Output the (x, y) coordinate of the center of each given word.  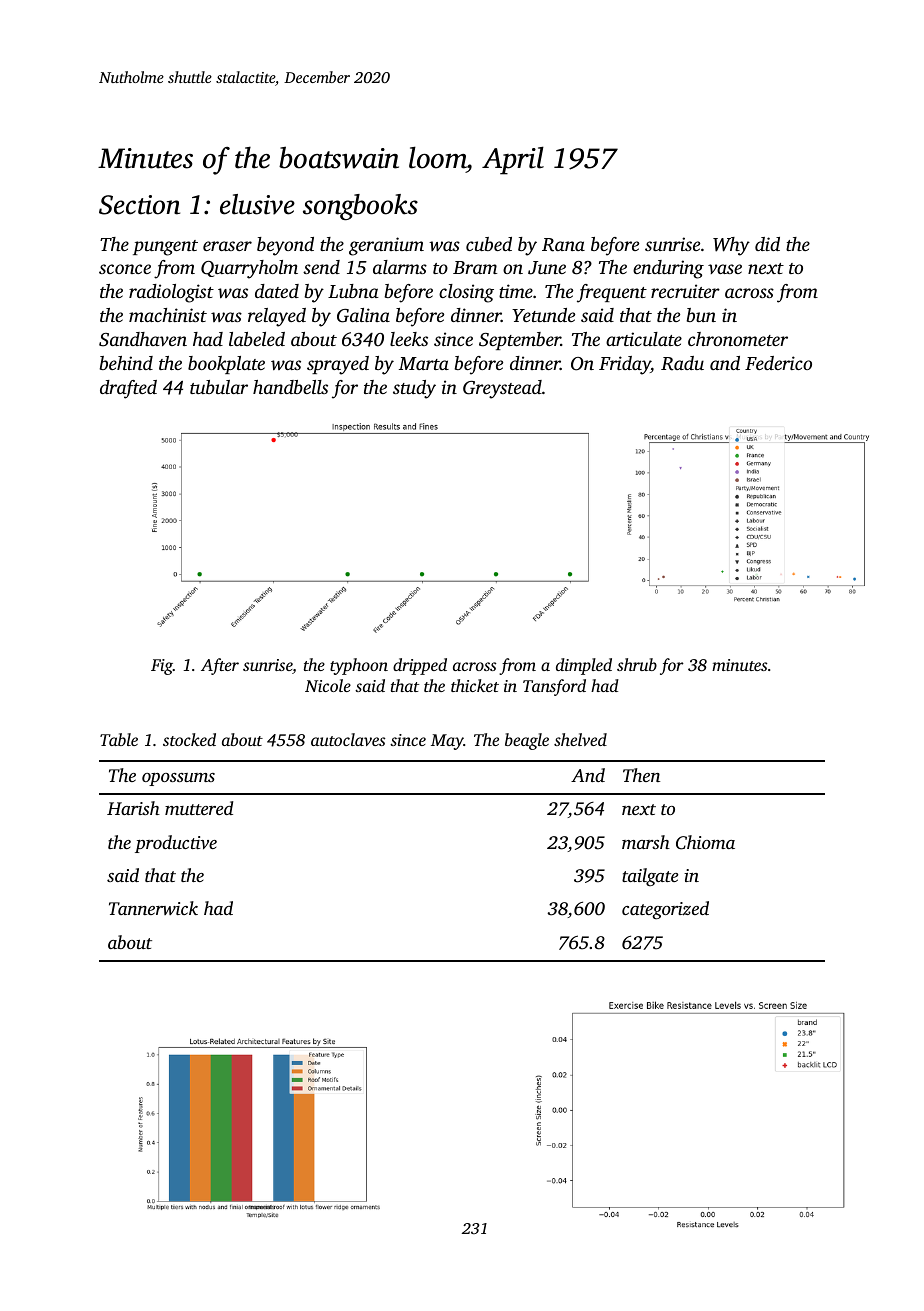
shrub (637, 664)
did (767, 244)
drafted (128, 389)
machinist (168, 315)
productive (176, 844)
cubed (489, 244)
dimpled (584, 666)
